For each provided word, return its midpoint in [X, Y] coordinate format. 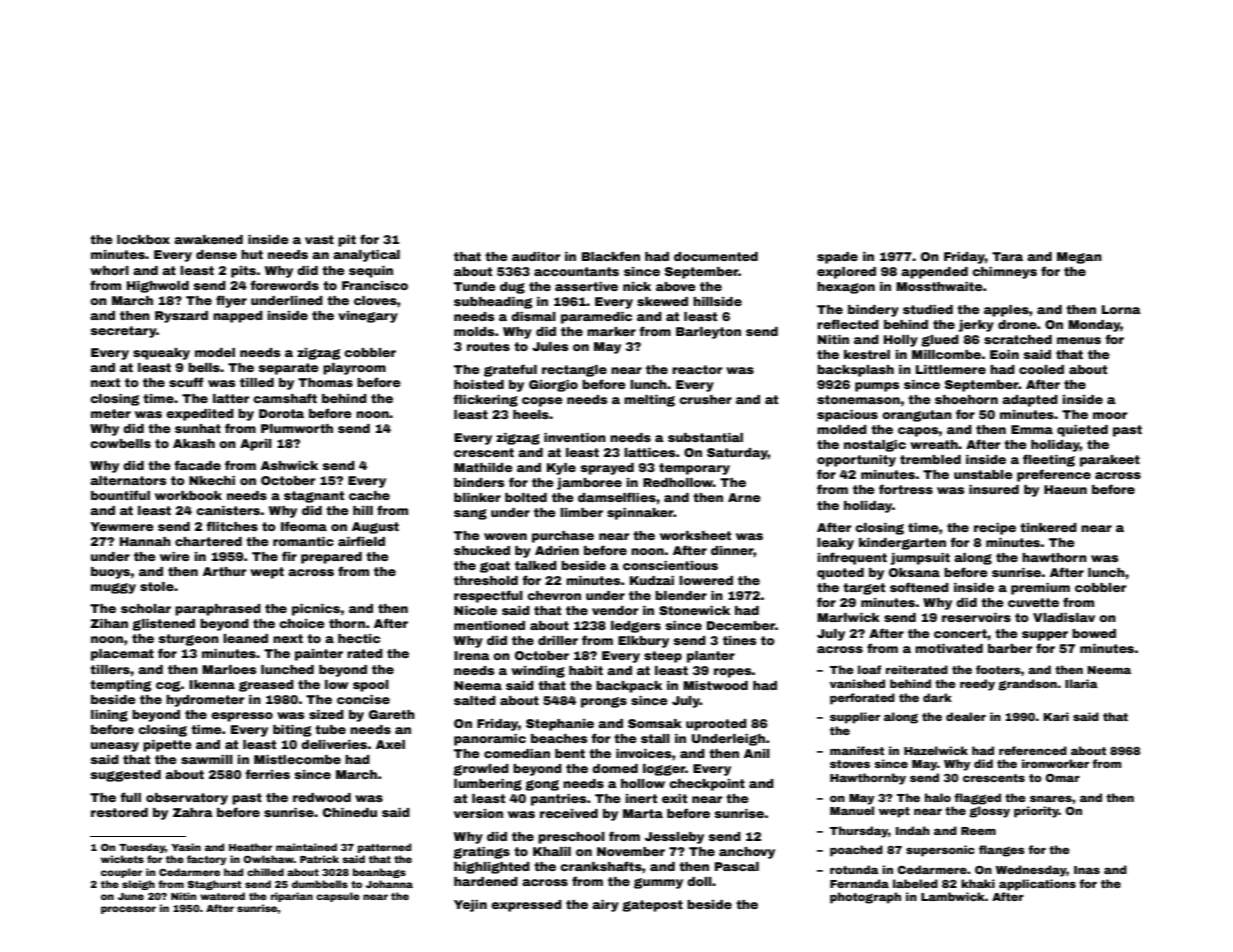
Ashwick [289, 465]
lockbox [143, 239]
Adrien [557, 550]
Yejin [470, 906]
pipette [167, 746]
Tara [1007, 256]
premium [1040, 589]
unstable [983, 474]
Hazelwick [936, 750]
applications [1037, 885]
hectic [359, 638]
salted [475, 700]
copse [542, 402]
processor [128, 910]
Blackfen [611, 256]
